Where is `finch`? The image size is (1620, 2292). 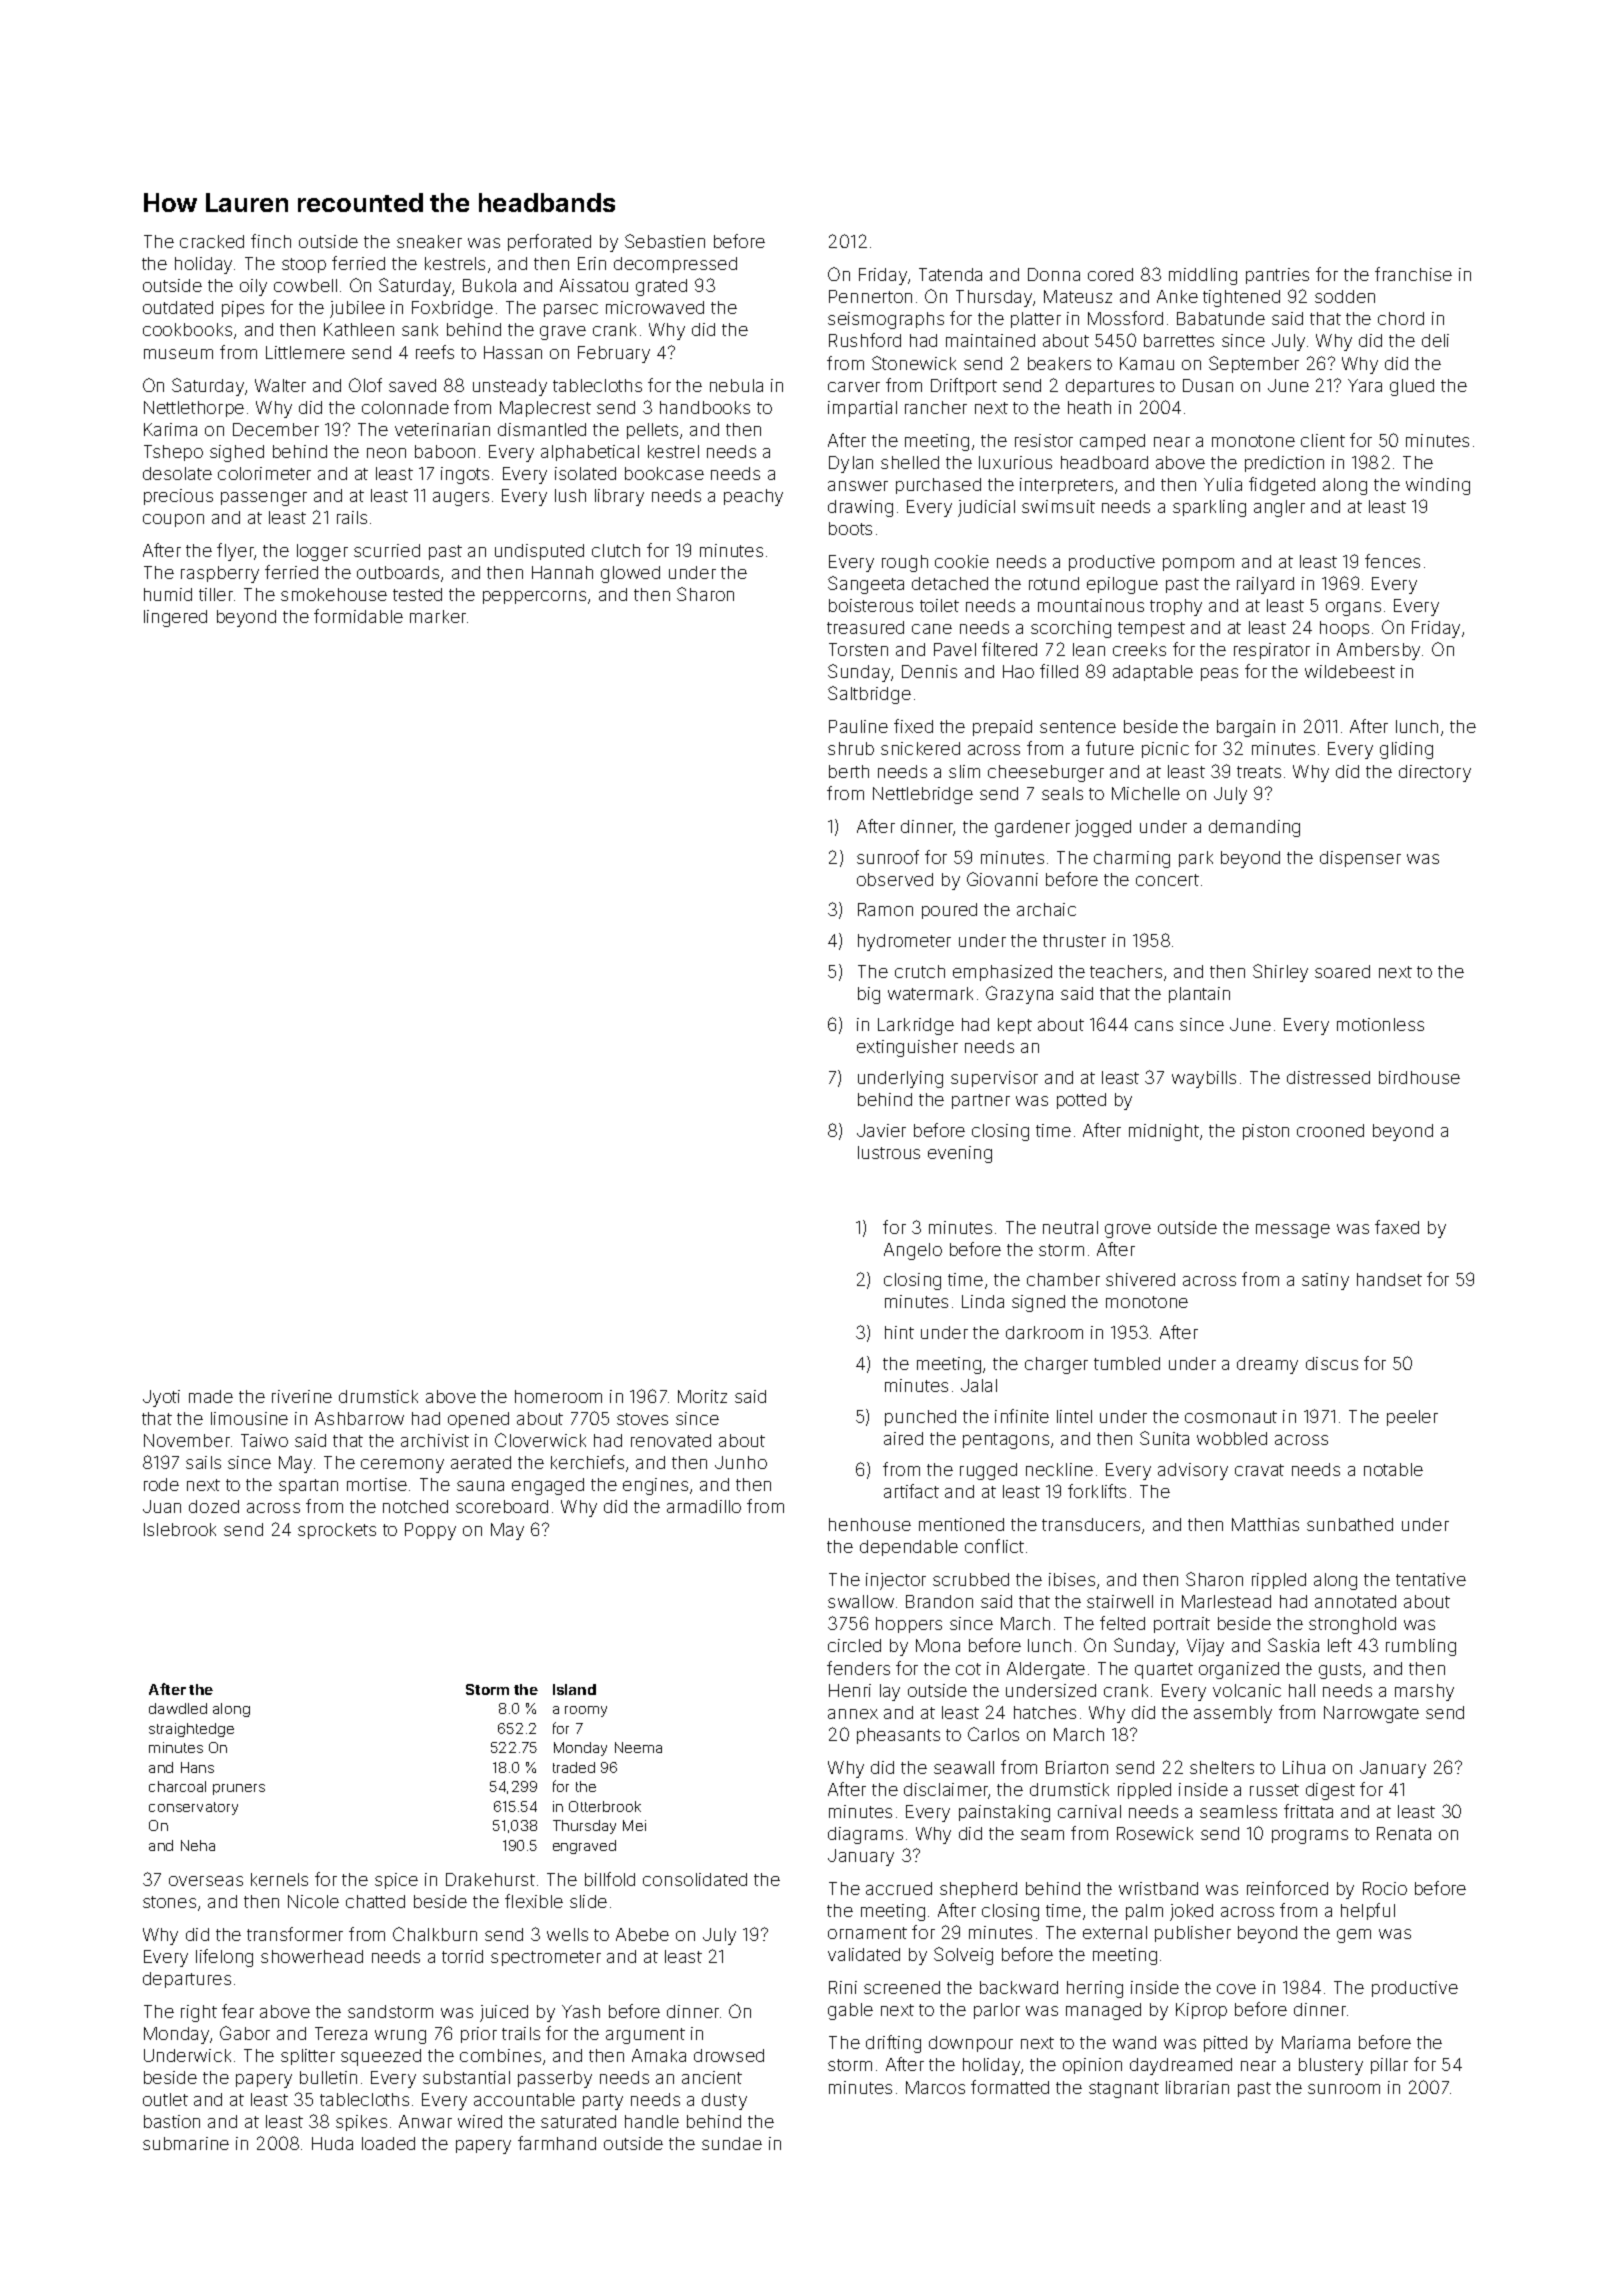 finch is located at coordinates (271, 241).
